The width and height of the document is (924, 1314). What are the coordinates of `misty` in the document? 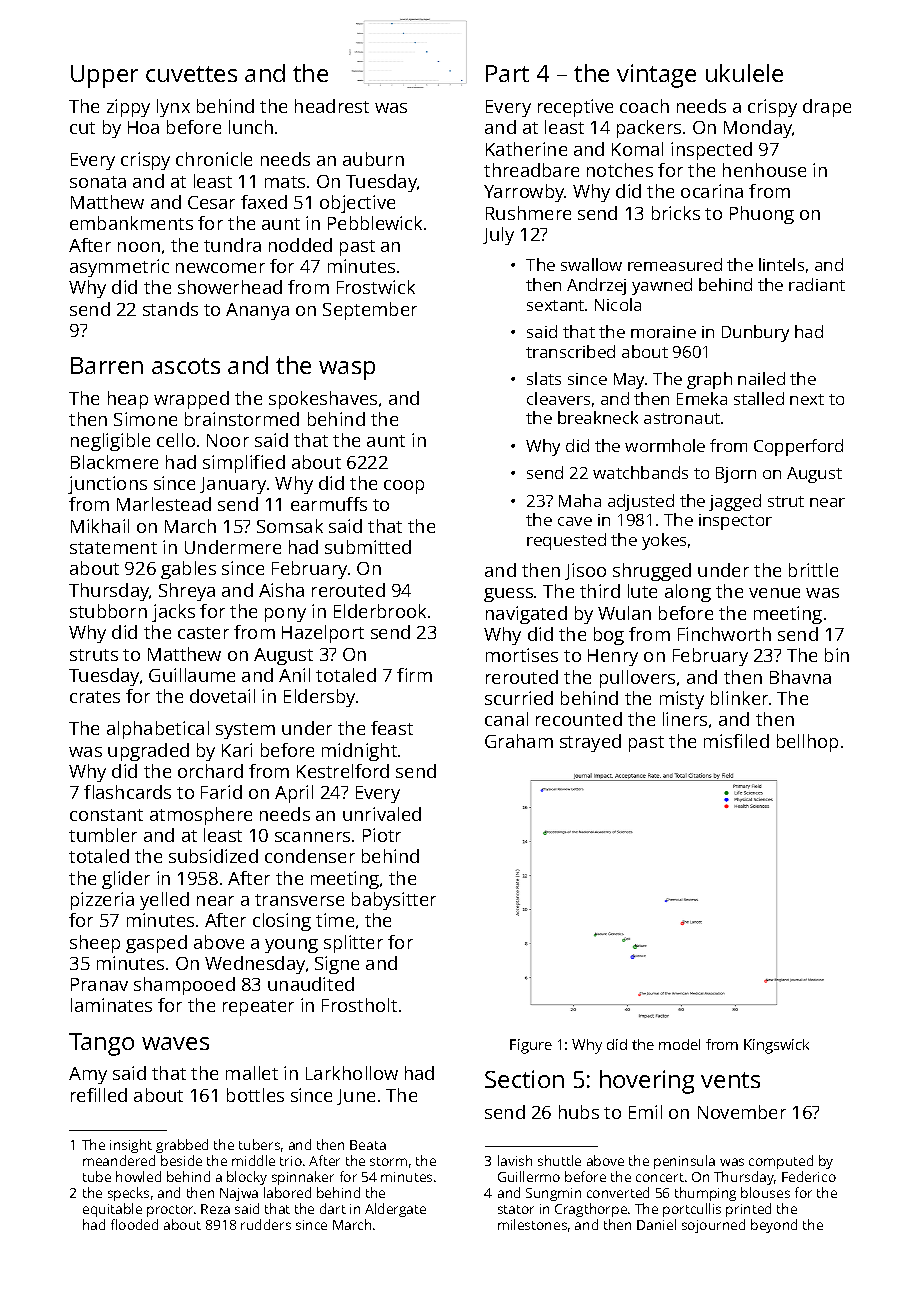 It's located at (682, 700).
